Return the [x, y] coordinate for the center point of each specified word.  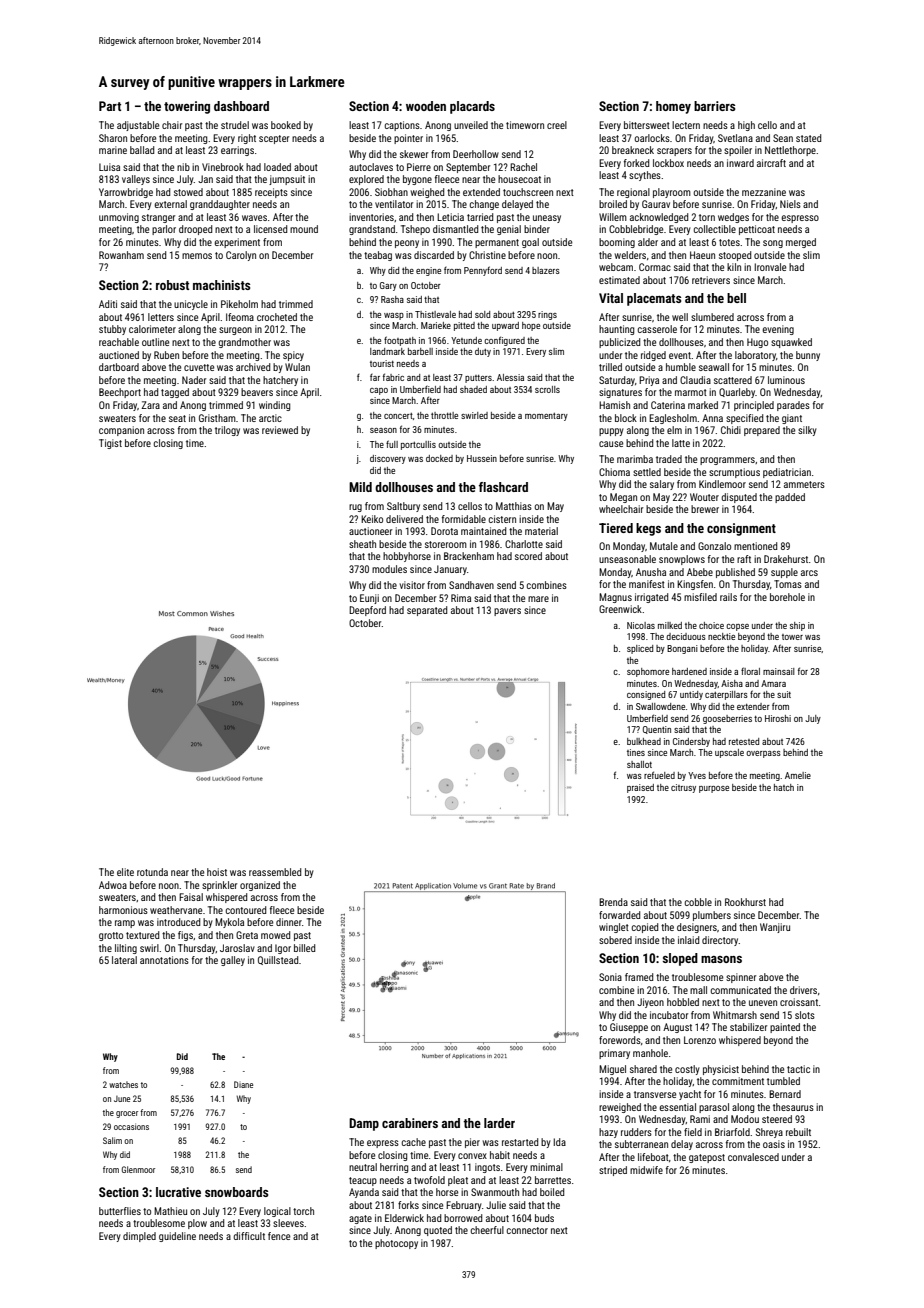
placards [472, 107]
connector [527, 1230]
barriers [714, 106]
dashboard [241, 106]
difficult [249, 1236]
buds [544, 1218]
